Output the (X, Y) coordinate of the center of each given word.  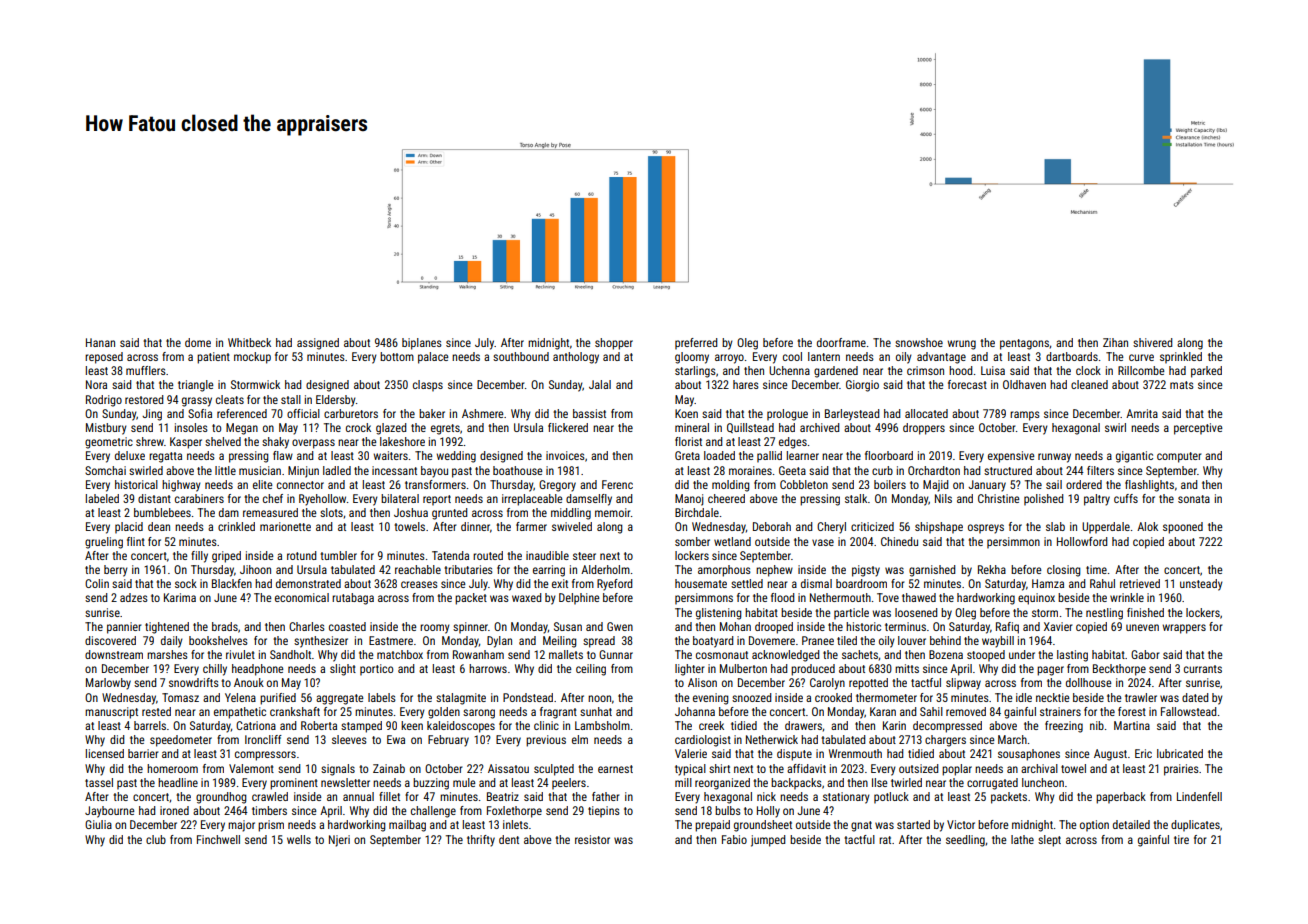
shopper (614, 344)
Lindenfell (1199, 796)
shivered (1152, 342)
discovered (110, 640)
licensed (105, 753)
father (605, 796)
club (156, 839)
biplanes (422, 344)
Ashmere (483, 413)
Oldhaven (1024, 384)
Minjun (303, 472)
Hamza (1048, 583)
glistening (718, 614)
